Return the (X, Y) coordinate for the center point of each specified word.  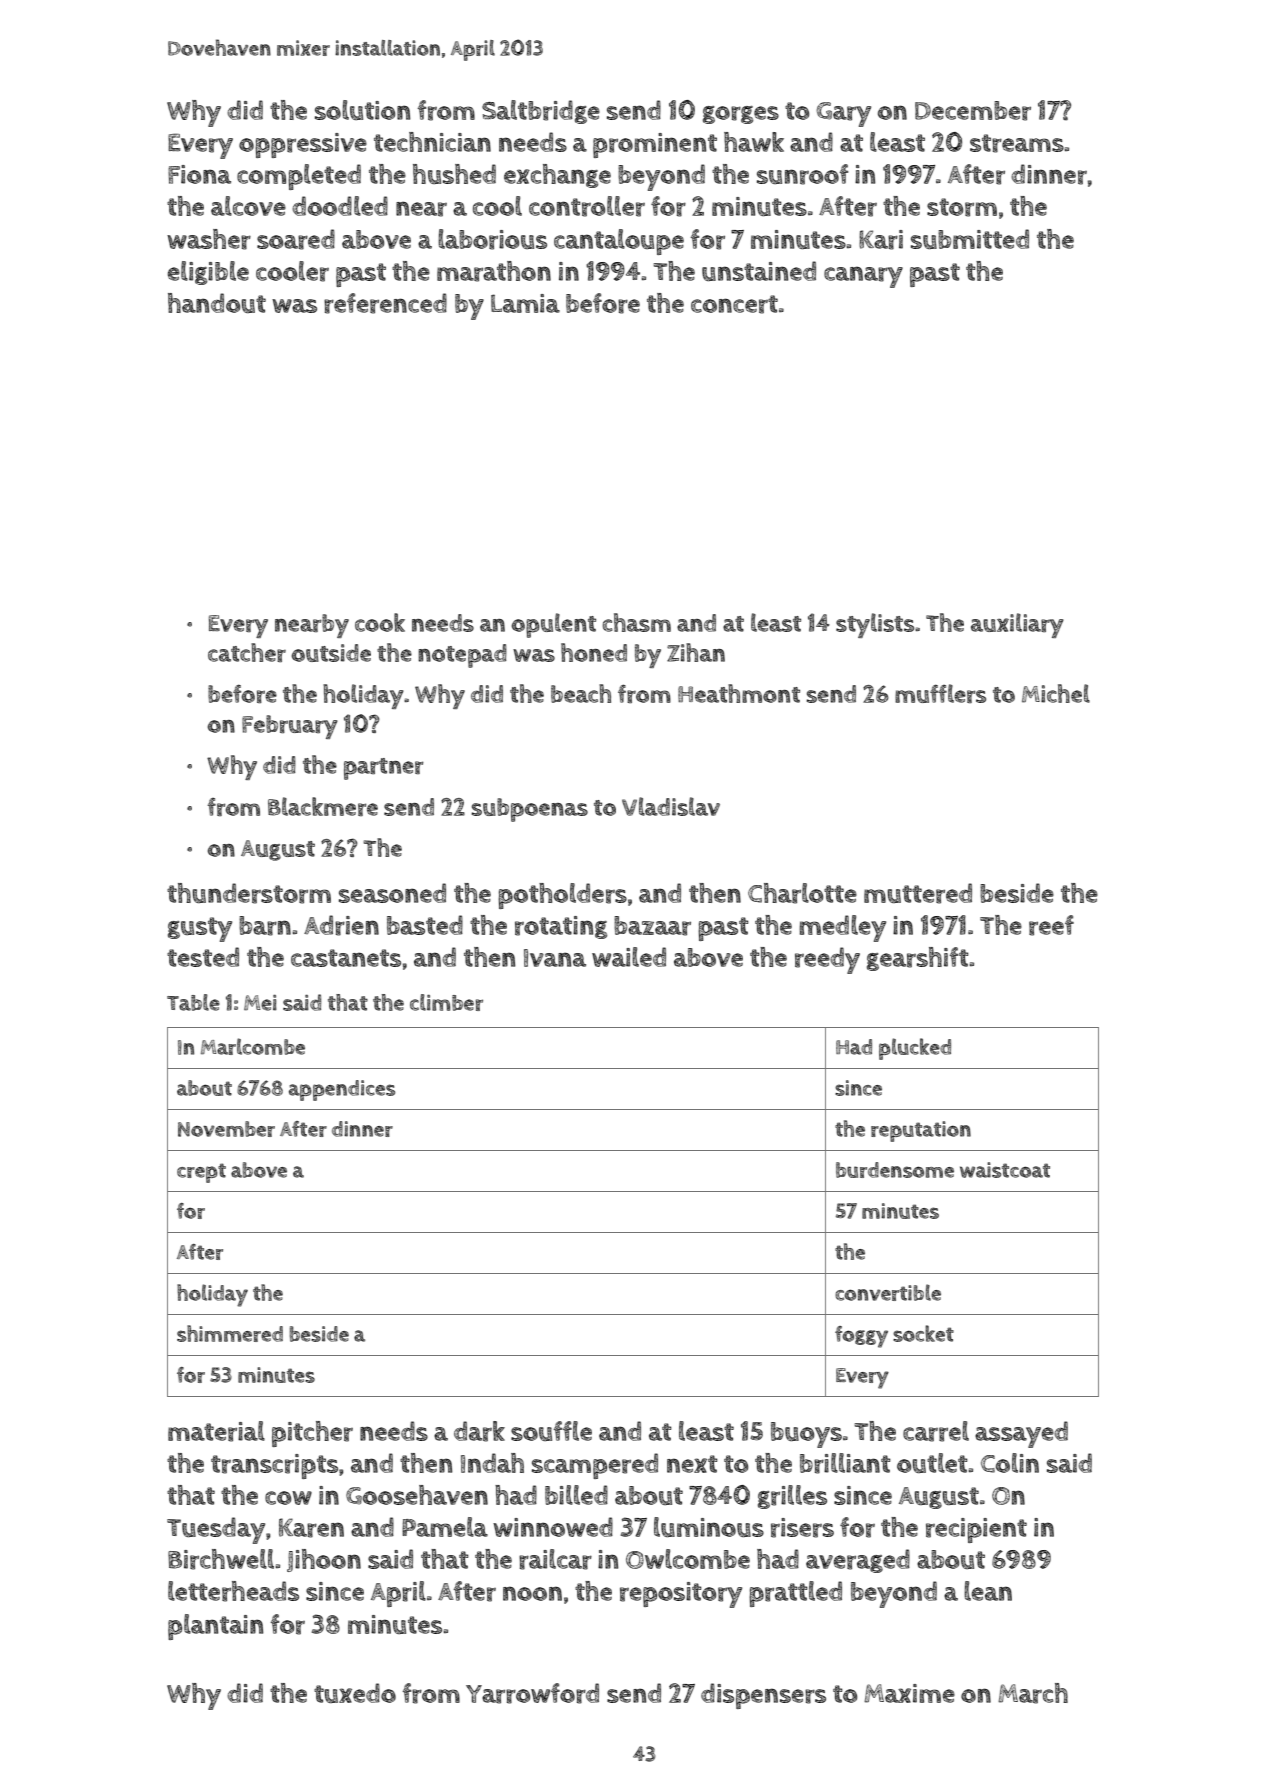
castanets (346, 958)
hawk (754, 142)
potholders (562, 896)
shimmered (230, 1333)
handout (217, 303)
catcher (247, 652)
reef (1051, 925)
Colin (1010, 1463)
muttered (918, 893)
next (692, 1464)
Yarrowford (532, 1693)
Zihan (696, 652)
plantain (215, 1627)
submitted (970, 239)
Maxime (909, 1693)
